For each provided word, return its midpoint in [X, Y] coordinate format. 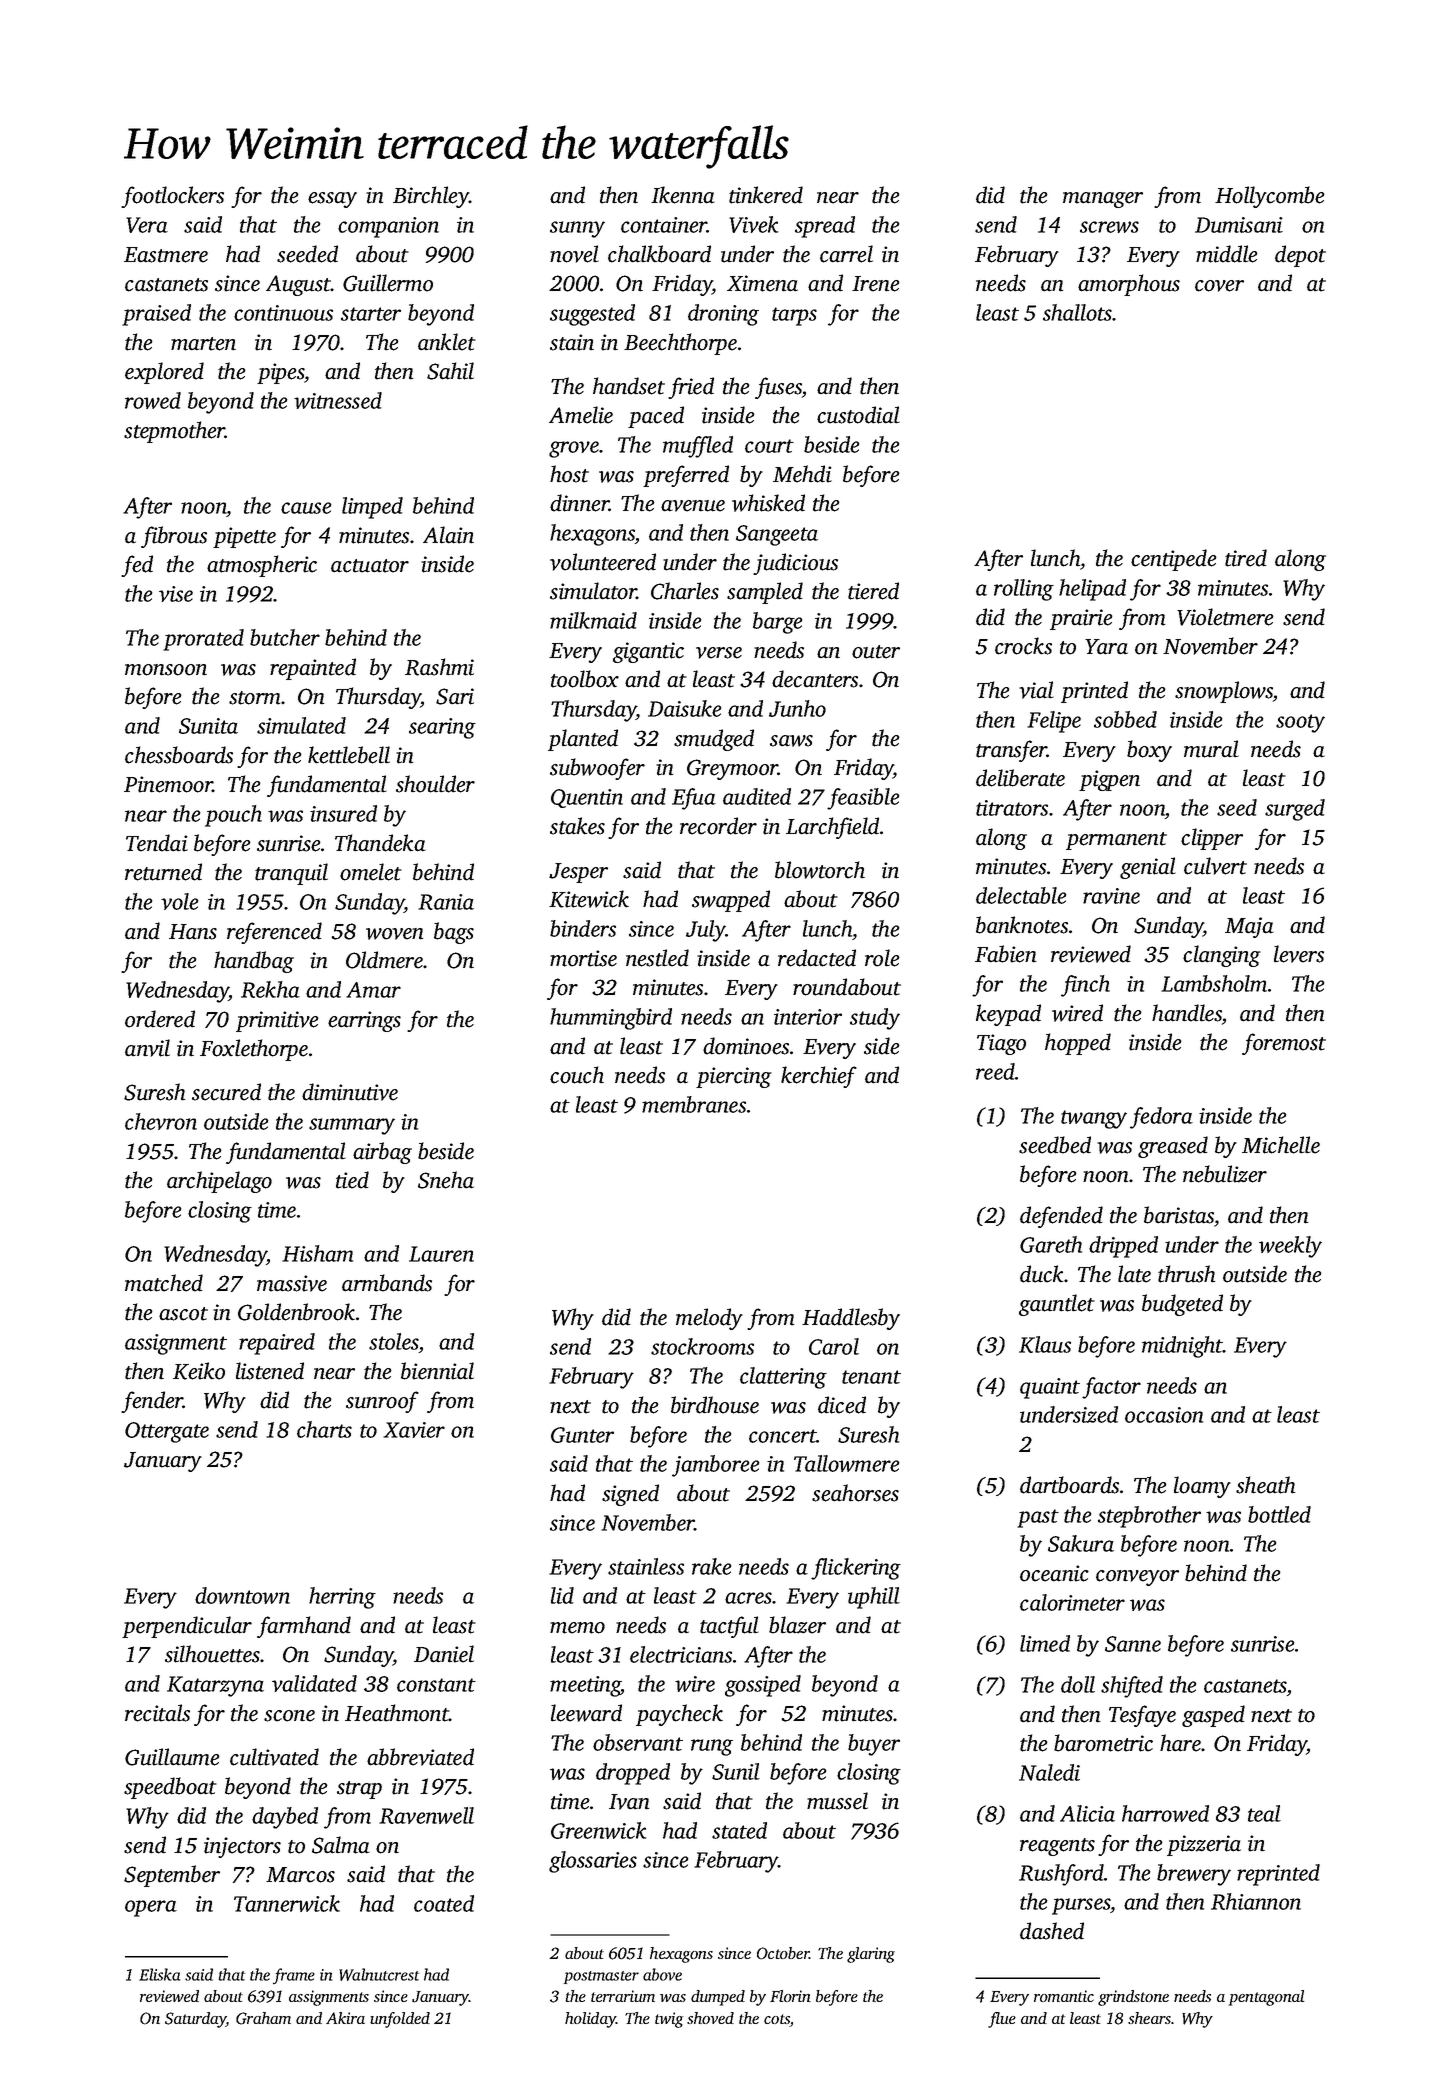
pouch [233, 816]
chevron [161, 1121]
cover [1219, 286]
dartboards [1069, 1485]
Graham [263, 2018]
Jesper [578, 873]
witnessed [338, 400]
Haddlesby [851, 1319]
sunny [577, 229]
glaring [871, 1955]
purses [1081, 1906]
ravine [1111, 896]
